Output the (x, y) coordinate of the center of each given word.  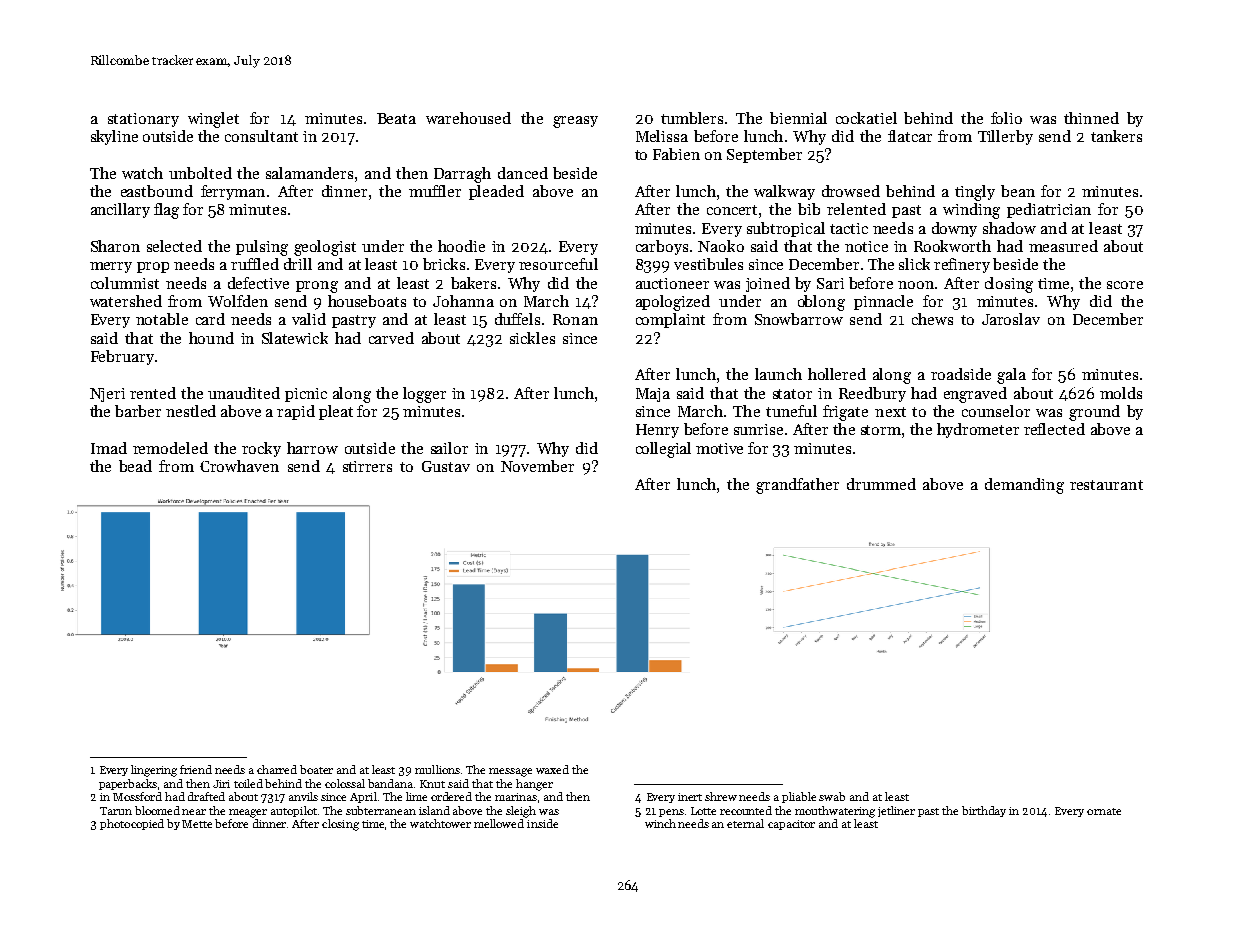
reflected (1054, 429)
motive (719, 448)
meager (248, 813)
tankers (1116, 136)
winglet (213, 120)
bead (135, 466)
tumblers (692, 118)
